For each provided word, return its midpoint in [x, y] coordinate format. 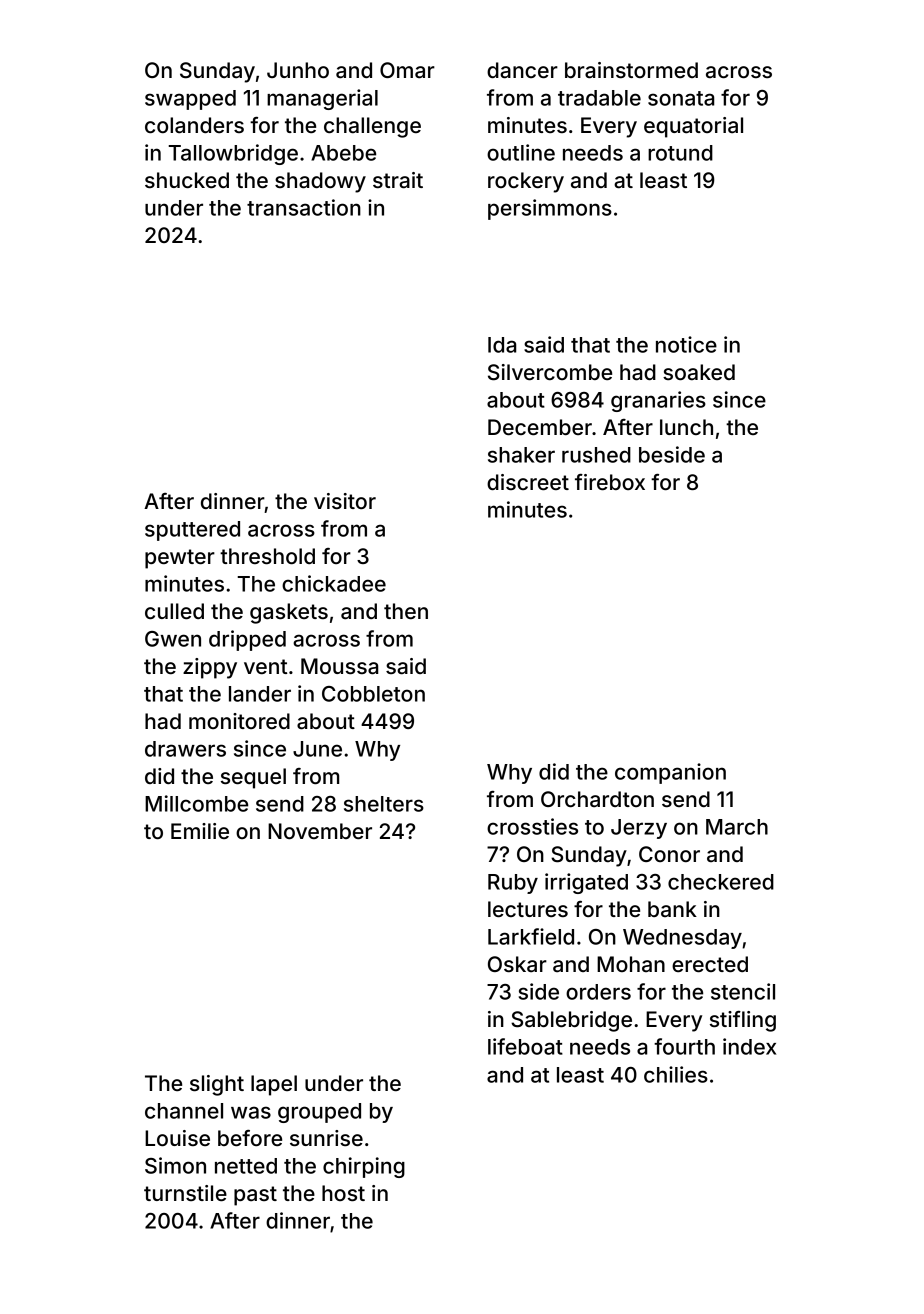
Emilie [200, 831]
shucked [187, 180]
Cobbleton [373, 694]
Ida [502, 345]
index [749, 1046]
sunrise [326, 1138]
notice [686, 344]
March [737, 827]
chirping [364, 1167]
